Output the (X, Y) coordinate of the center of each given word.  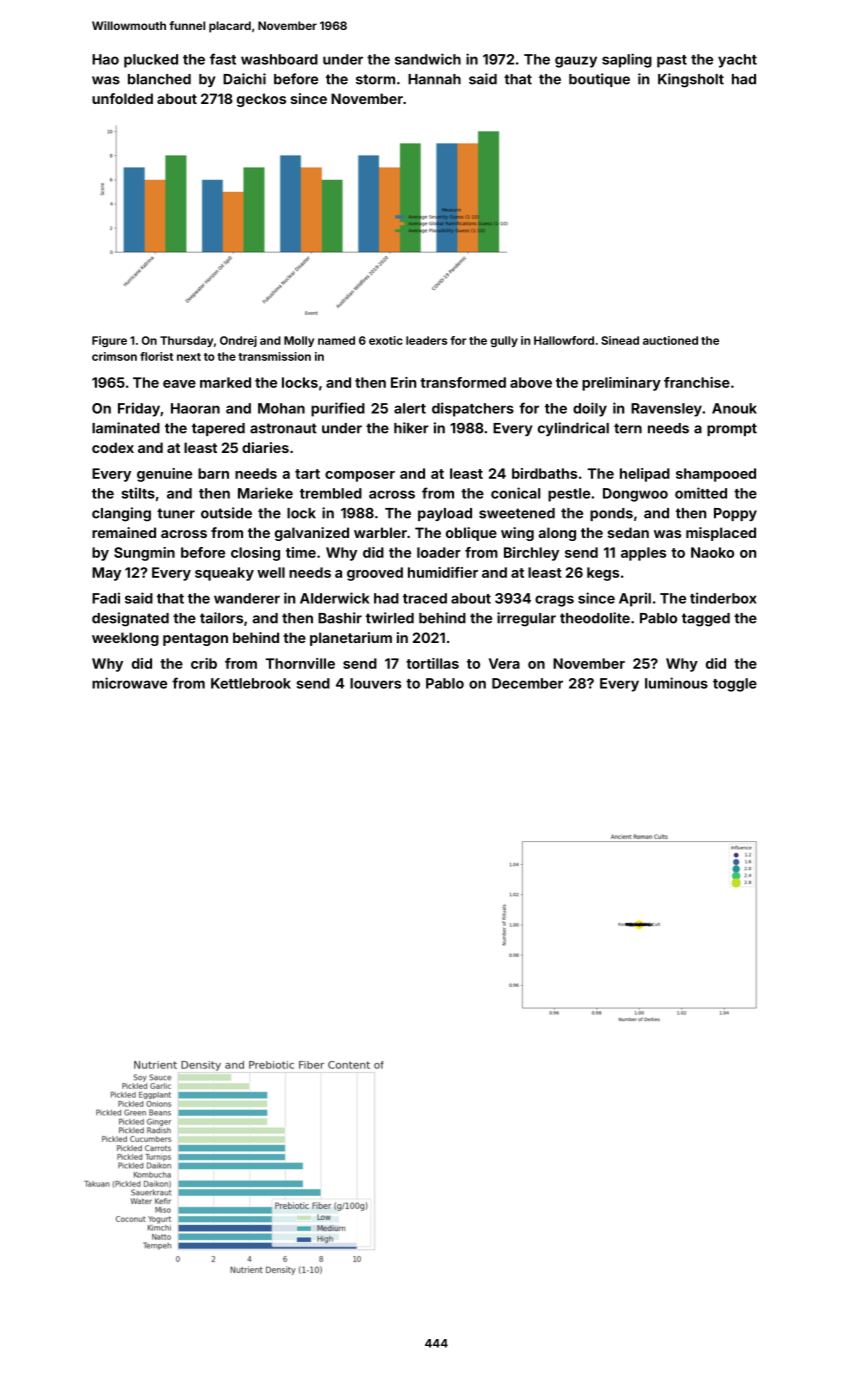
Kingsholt (691, 80)
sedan (628, 532)
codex (113, 447)
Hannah (434, 79)
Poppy (735, 514)
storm (375, 79)
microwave (129, 683)
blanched (159, 79)
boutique (599, 80)
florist (156, 356)
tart (307, 474)
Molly (299, 341)
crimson (114, 356)
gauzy (576, 62)
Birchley (531, 554)
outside (226, 513)
